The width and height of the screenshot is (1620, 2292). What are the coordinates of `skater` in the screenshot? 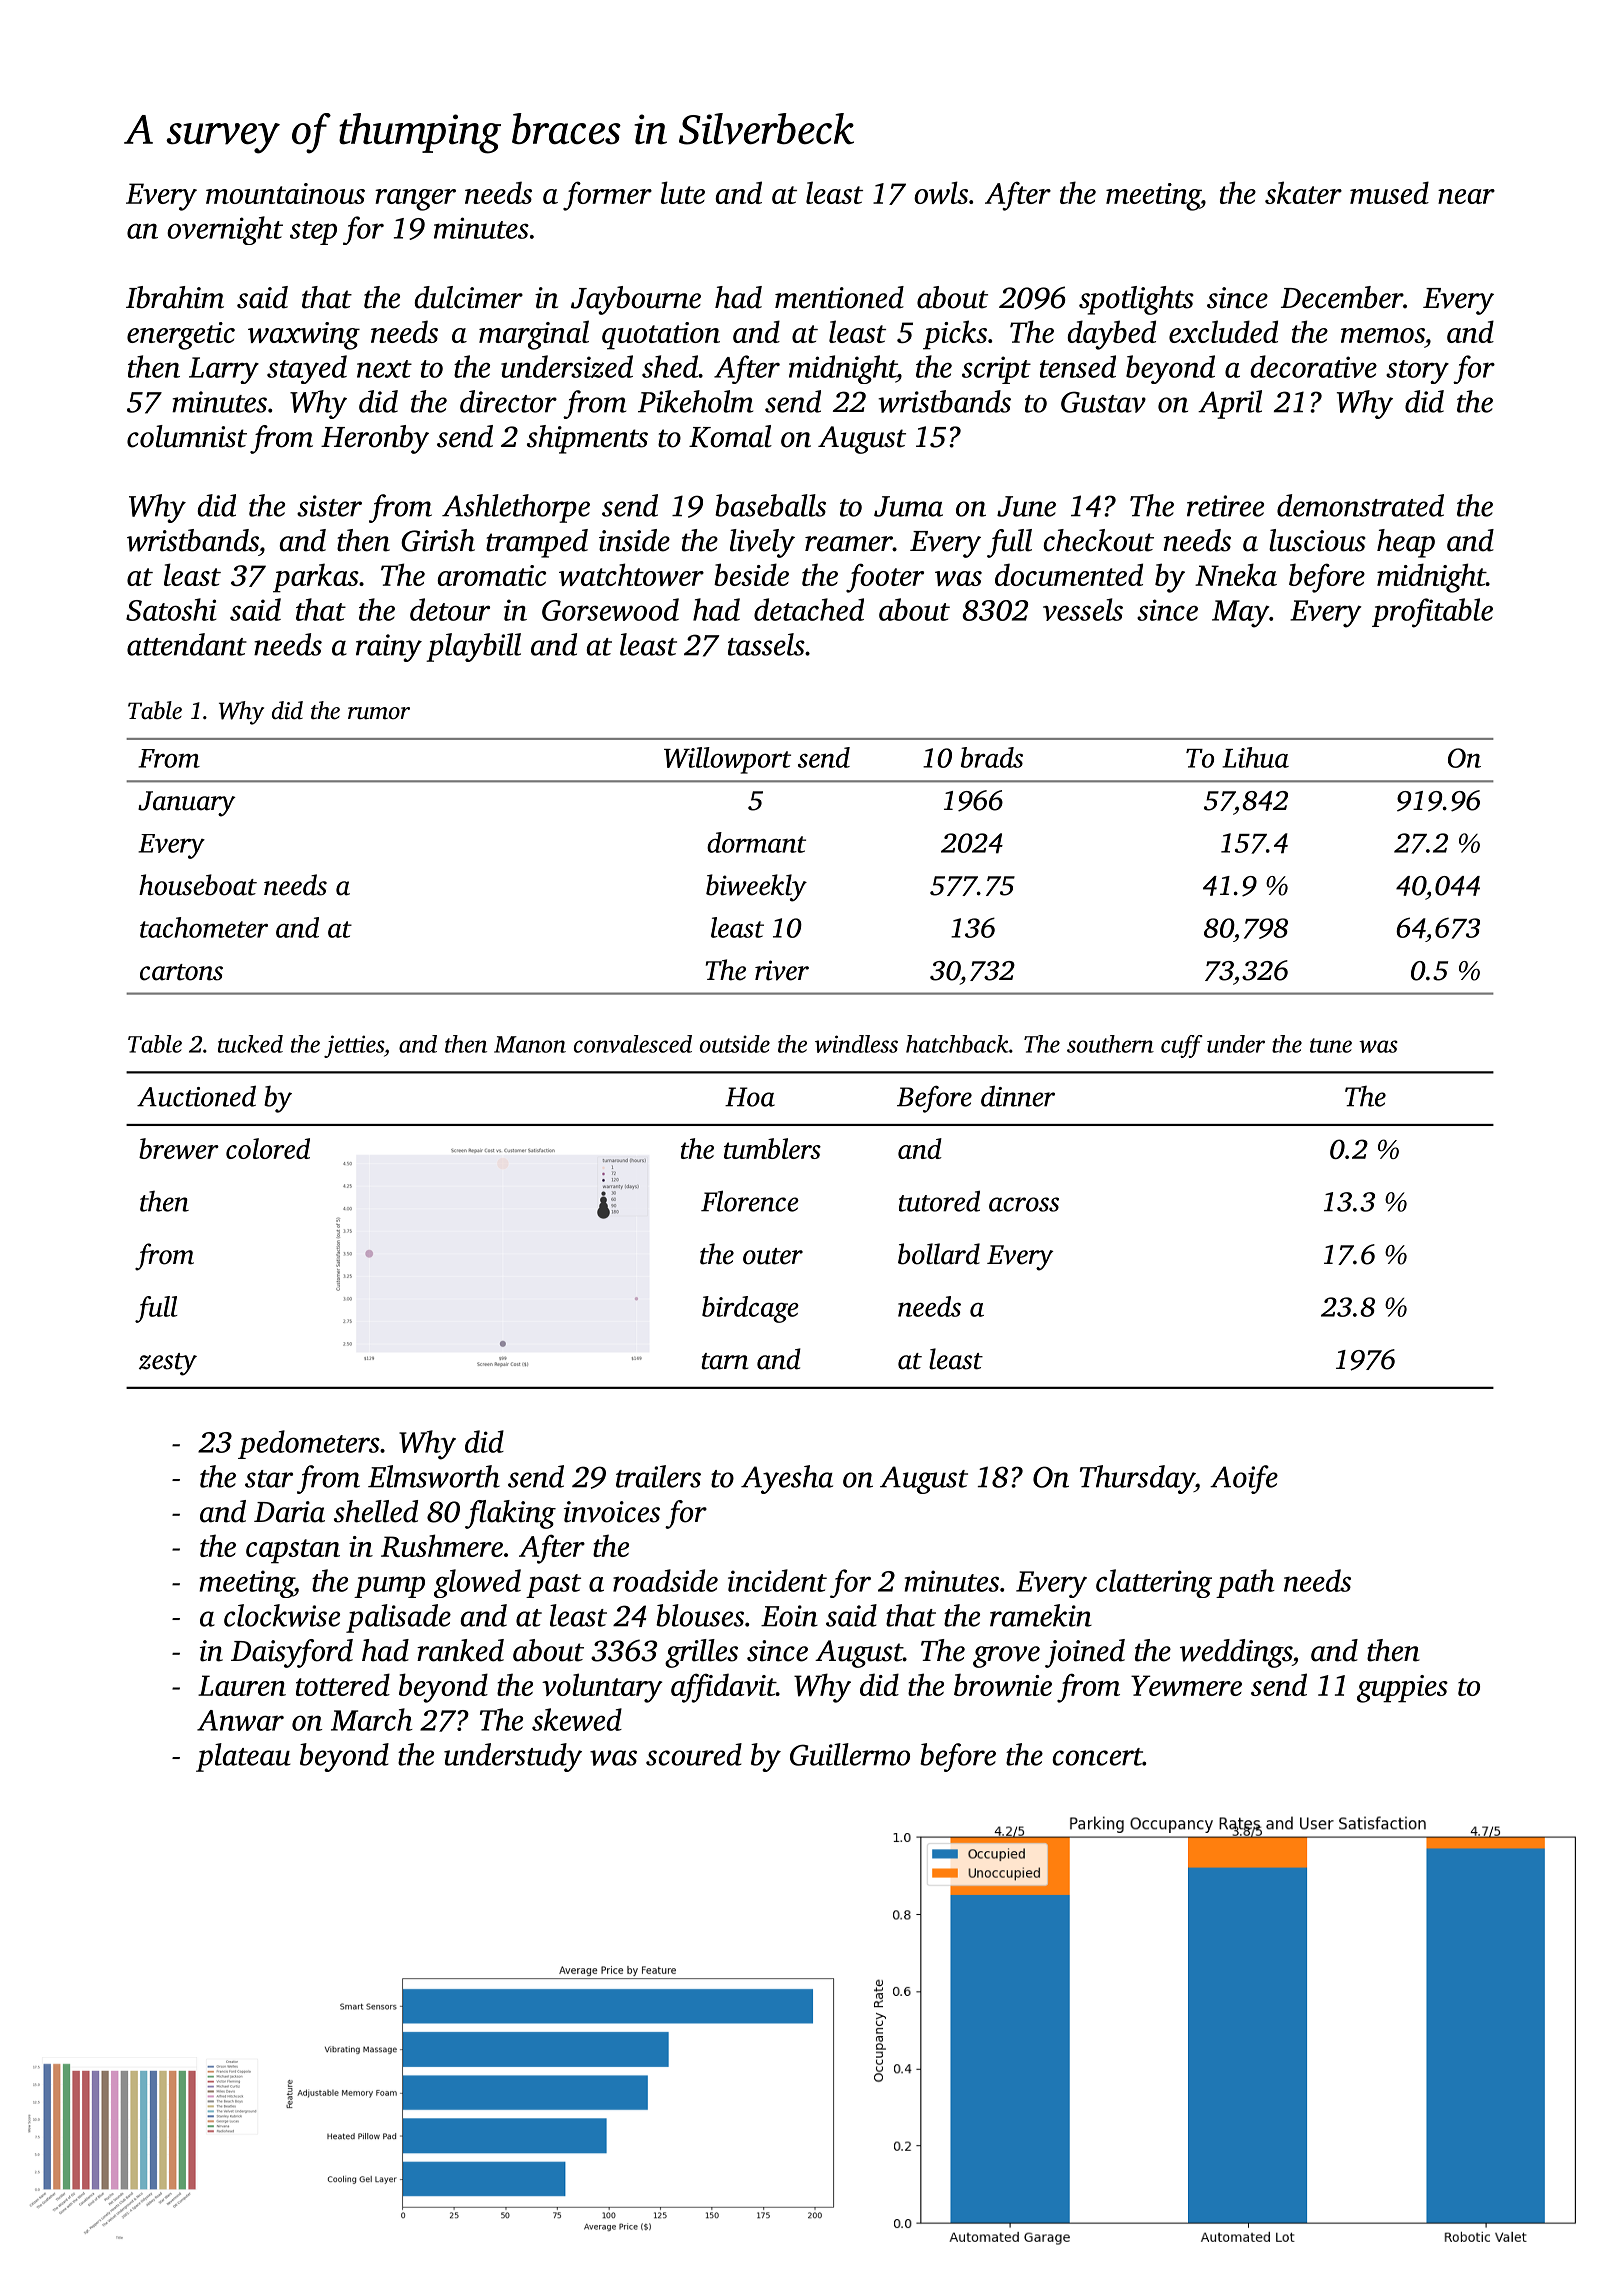 It's located at (1303, 192).
